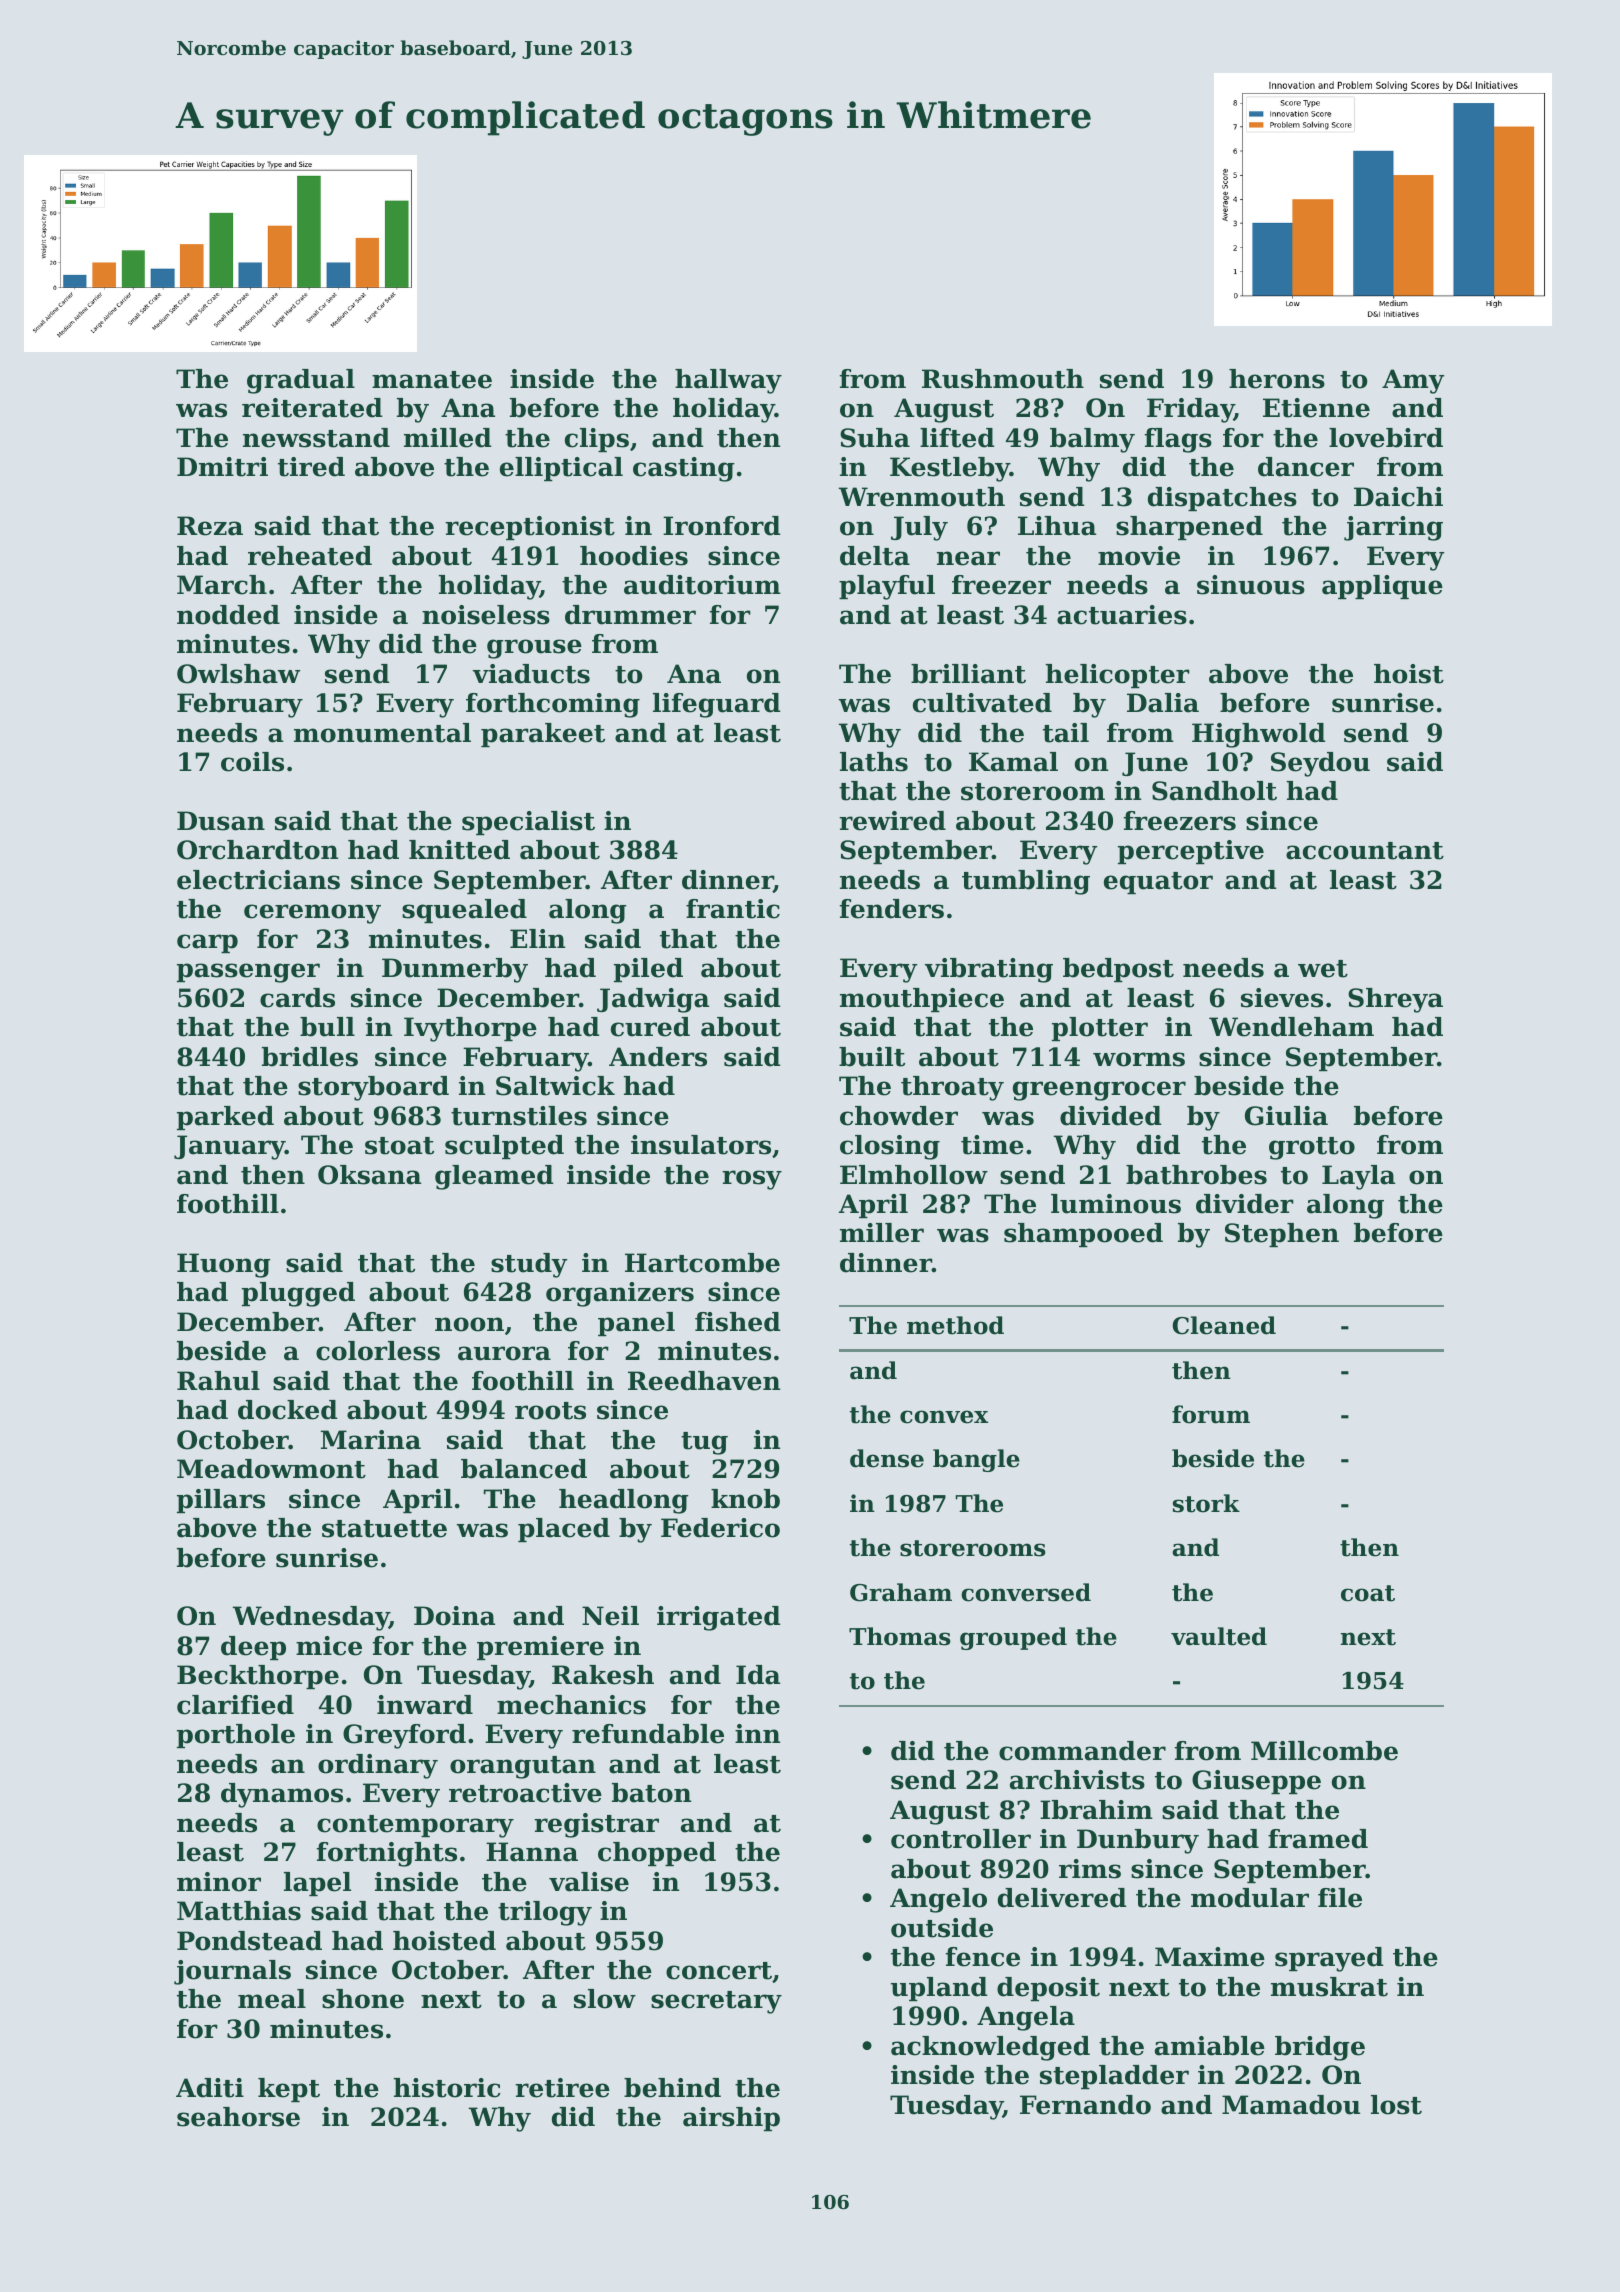 Image resolution: width=1620 pixels, height=2292 pixels. I want to click on shone, so click(363, 1999).
